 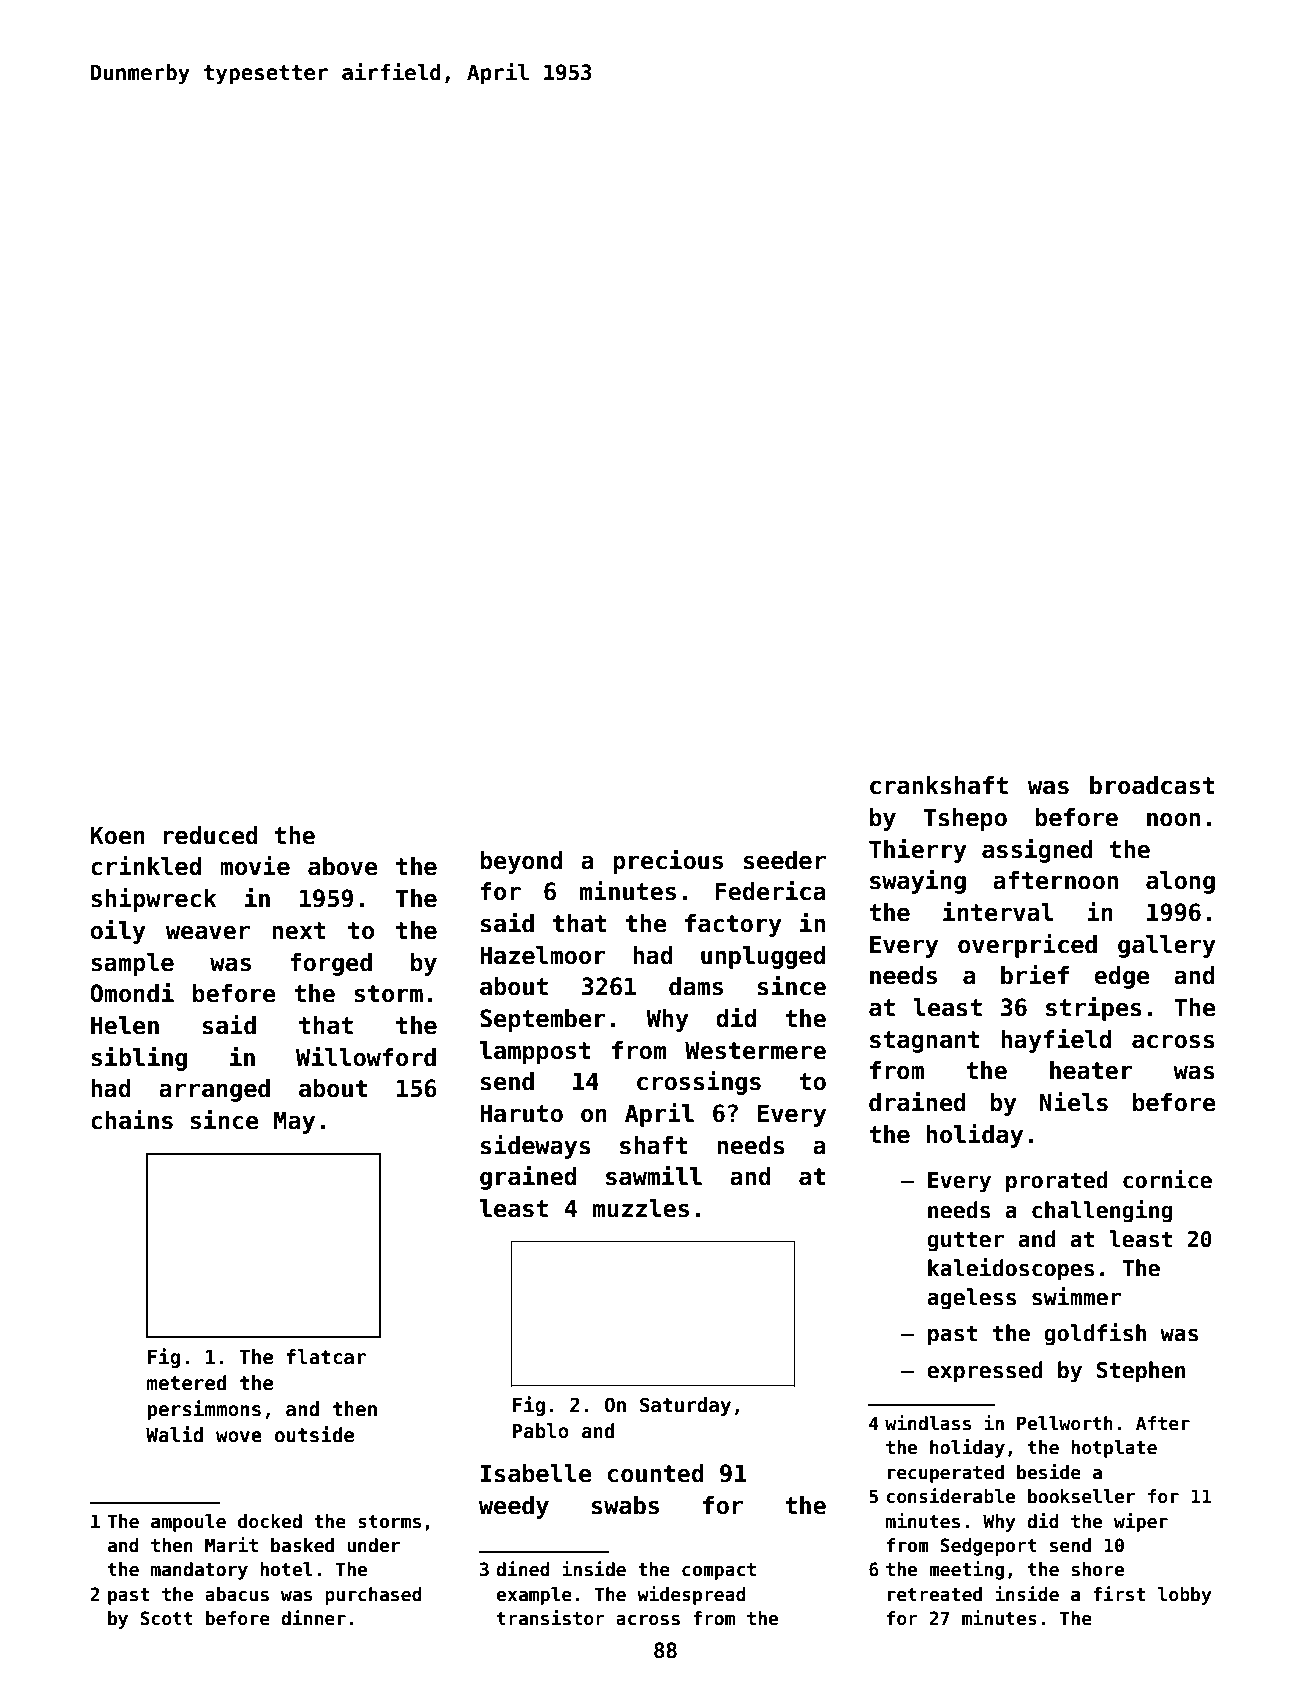 I want to click on Helen, so click(x=125, y=1025).
